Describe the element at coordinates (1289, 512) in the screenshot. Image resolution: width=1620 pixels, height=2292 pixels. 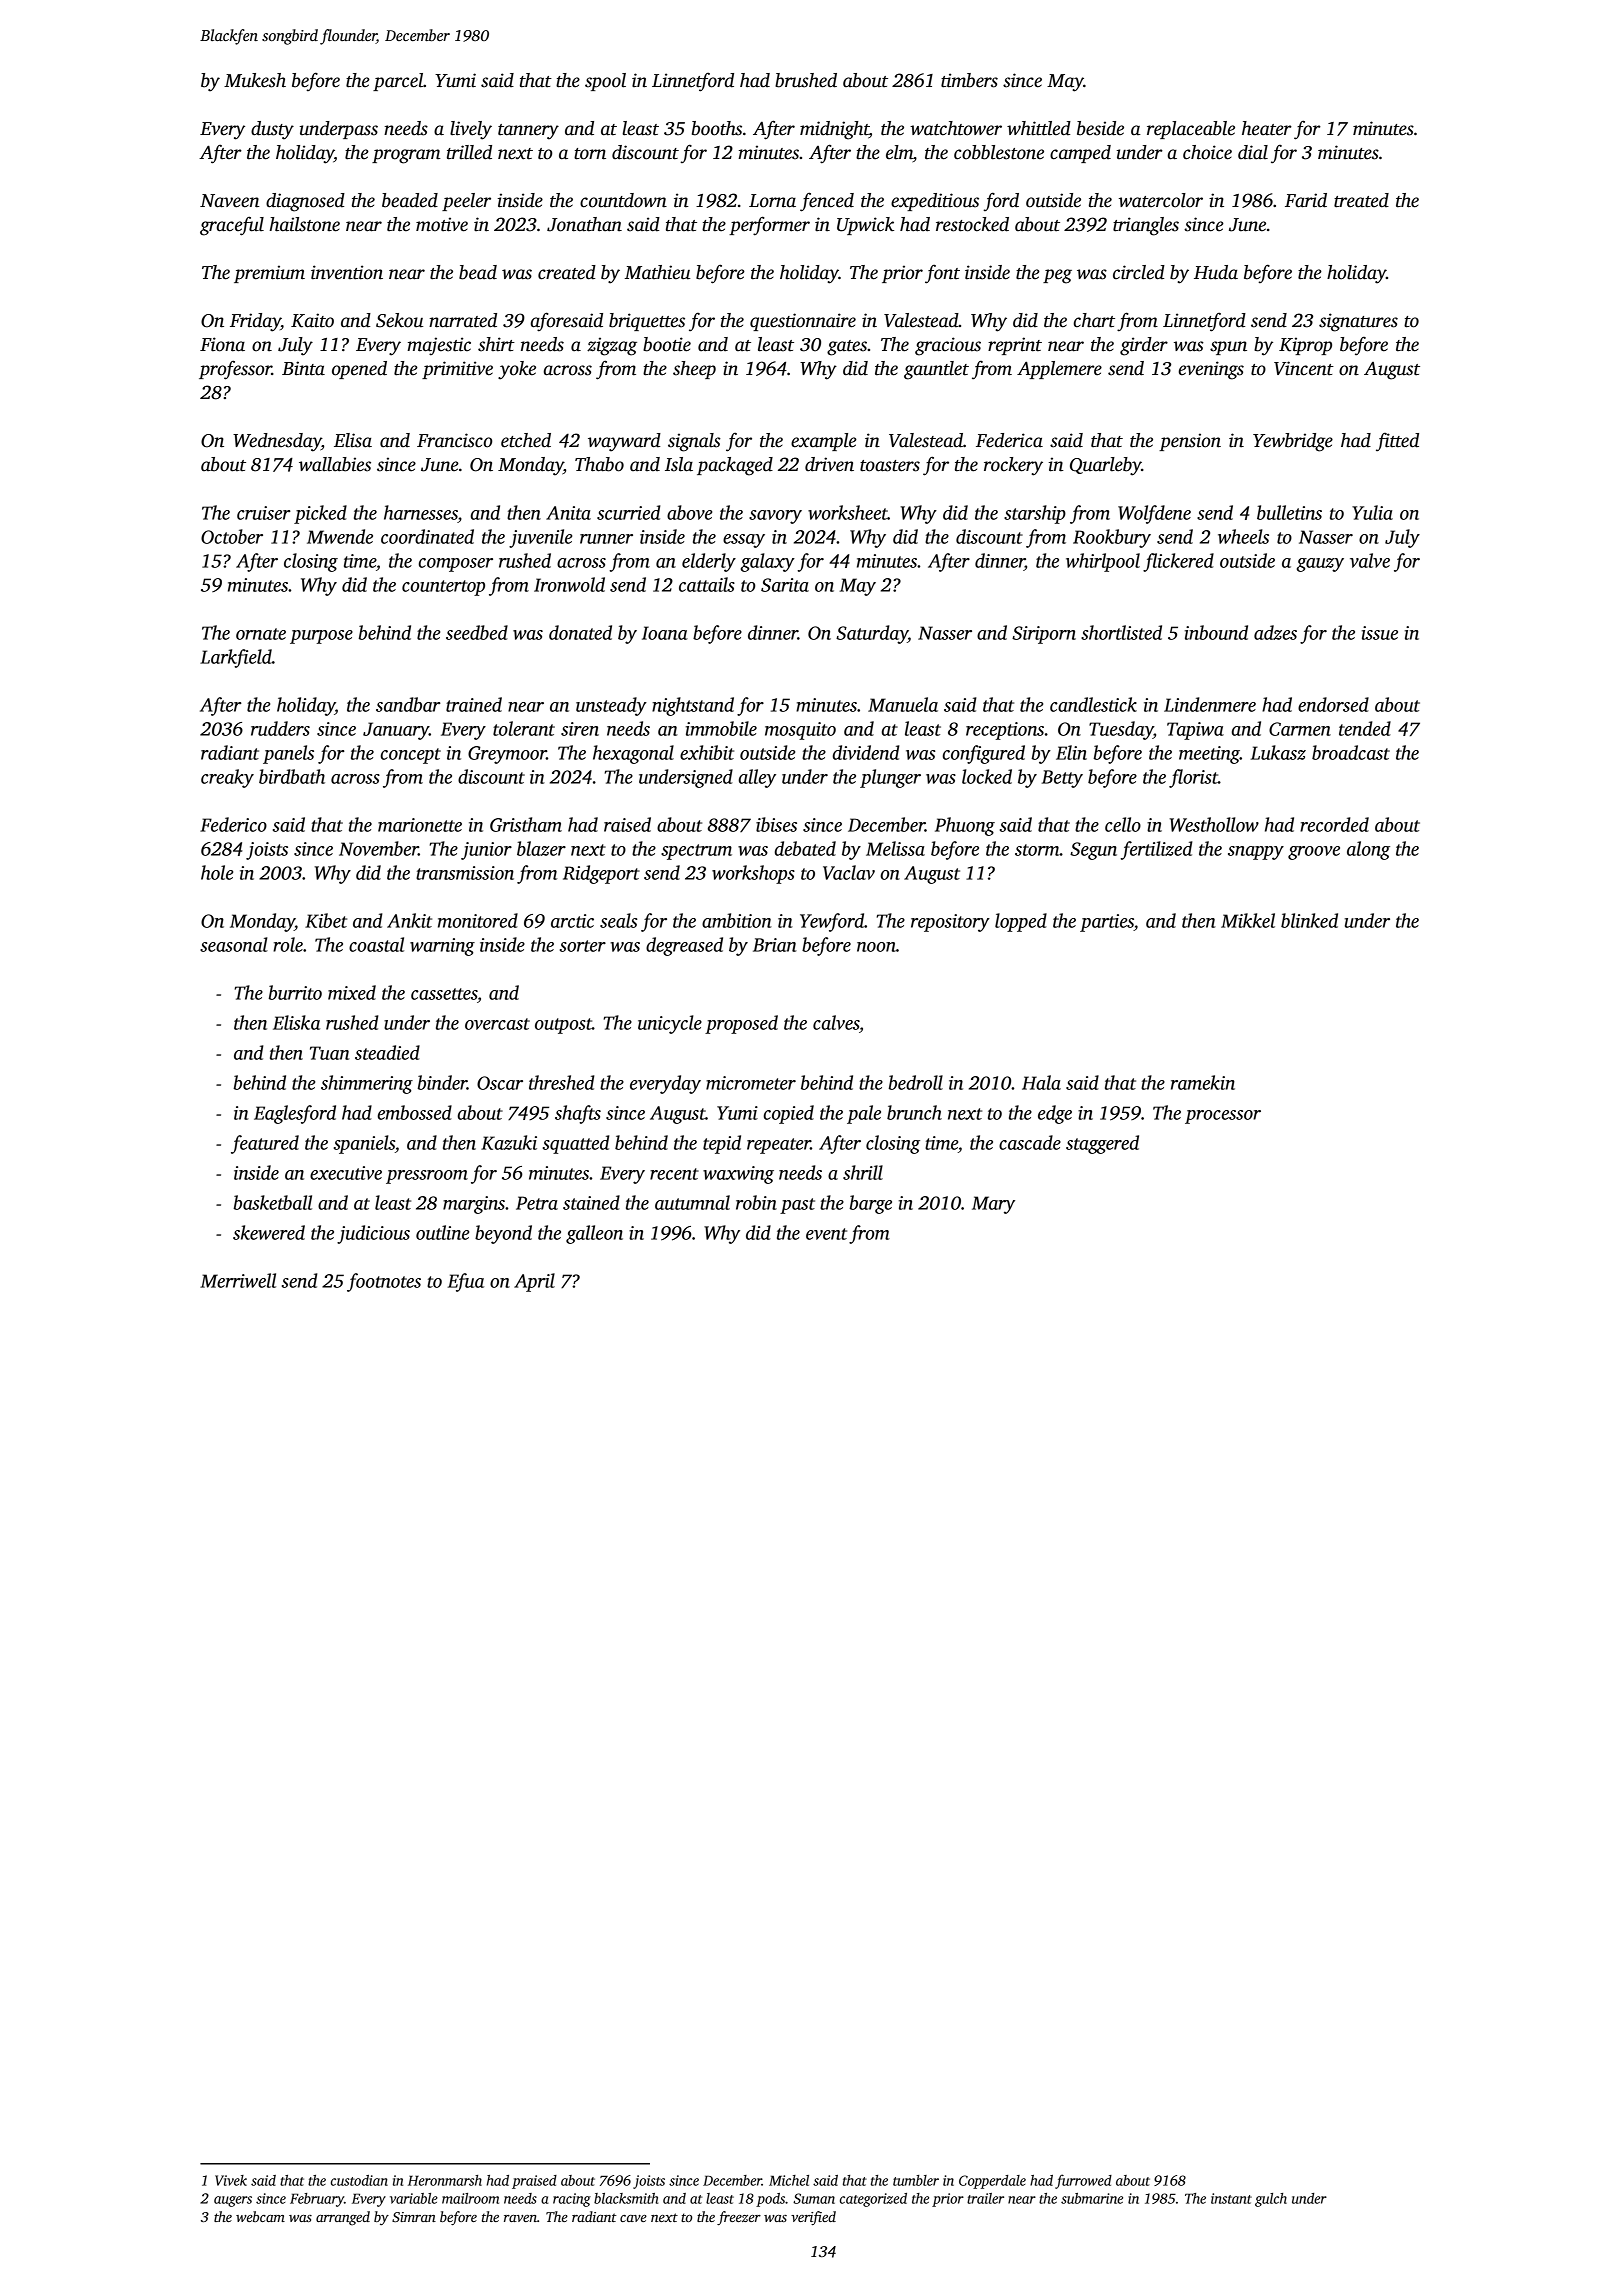
I see `bulletins` at that location.
